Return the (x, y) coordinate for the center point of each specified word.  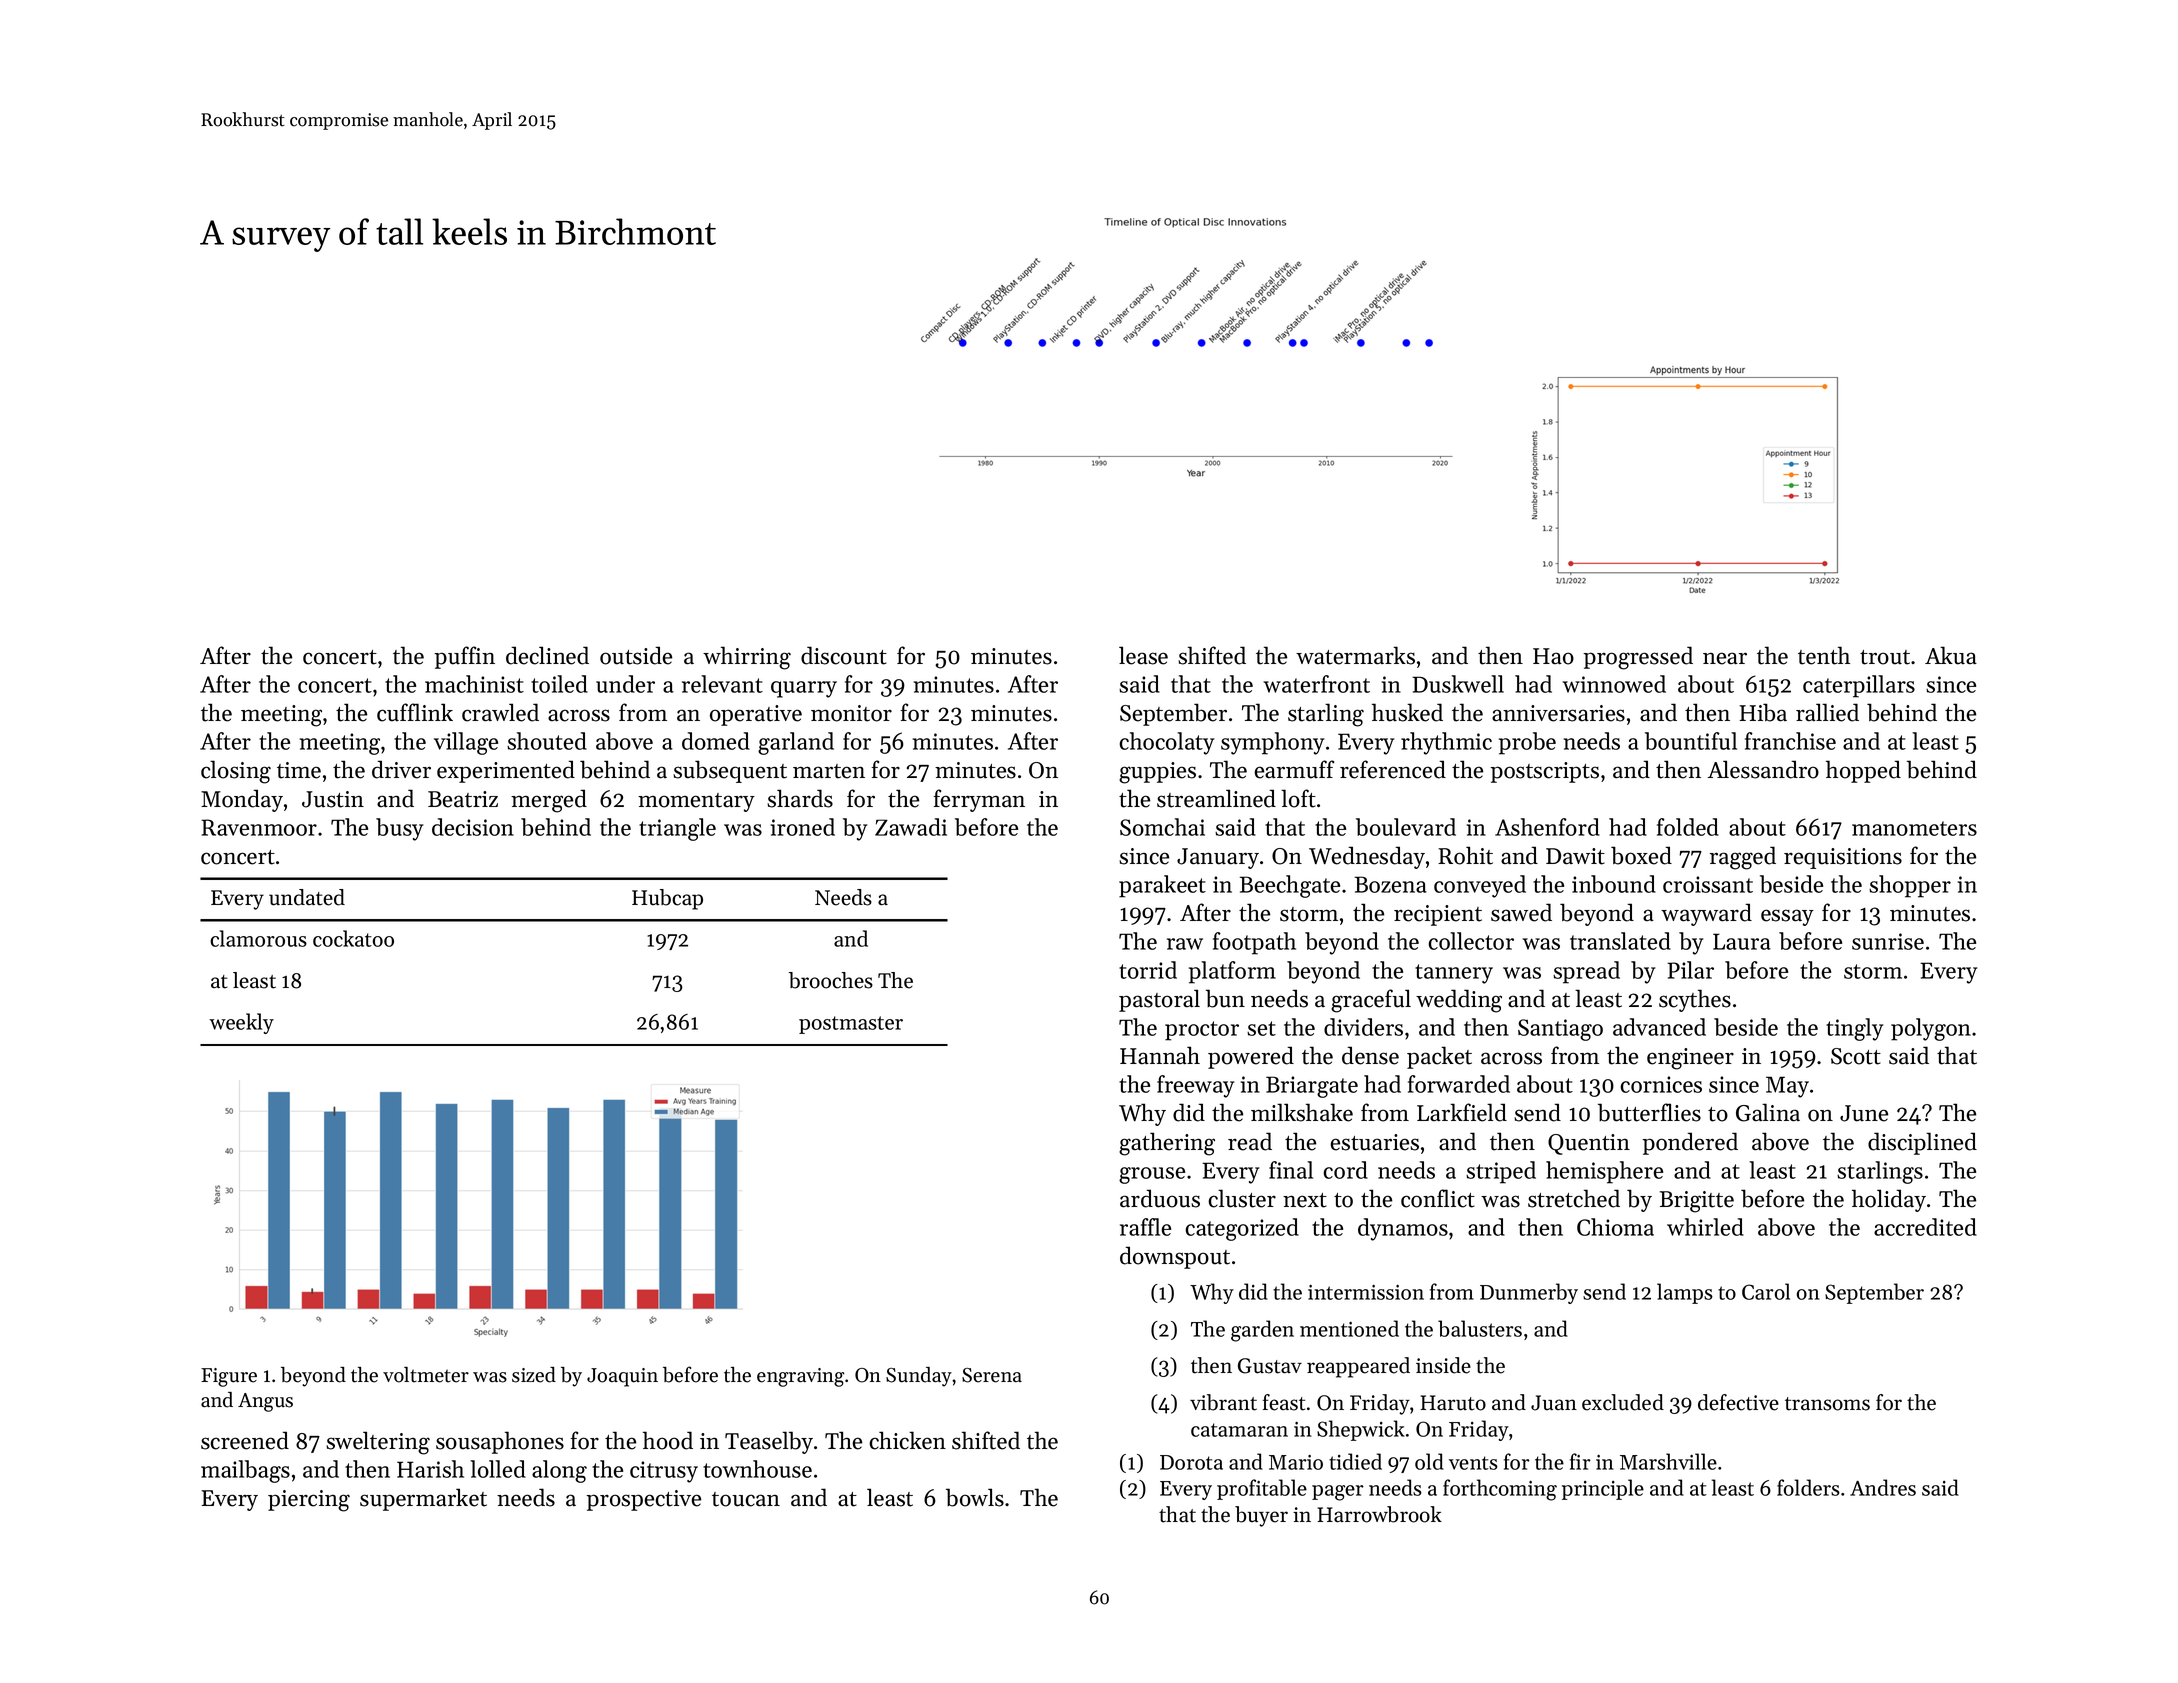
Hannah (1160, 1055)
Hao (1553, 656)
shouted (547, 741)
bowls (975, 1497)
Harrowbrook (1379, 1514)
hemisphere (1604, 1172)
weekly (241, 1023)
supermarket (423, 1499)
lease (1143, 655)
